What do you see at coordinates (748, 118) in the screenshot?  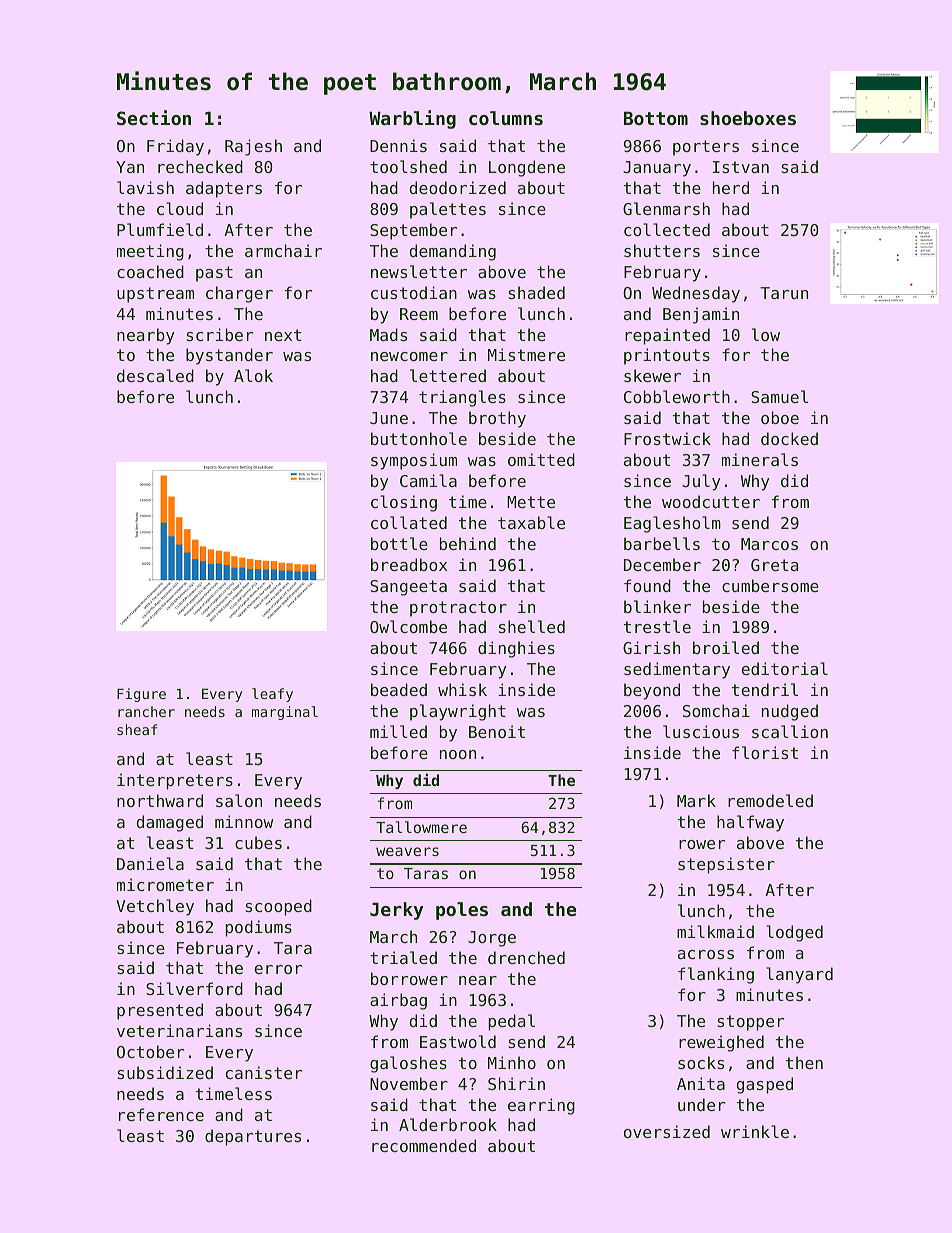 I see `shoeboxes` at bounding box center [748, 118].
